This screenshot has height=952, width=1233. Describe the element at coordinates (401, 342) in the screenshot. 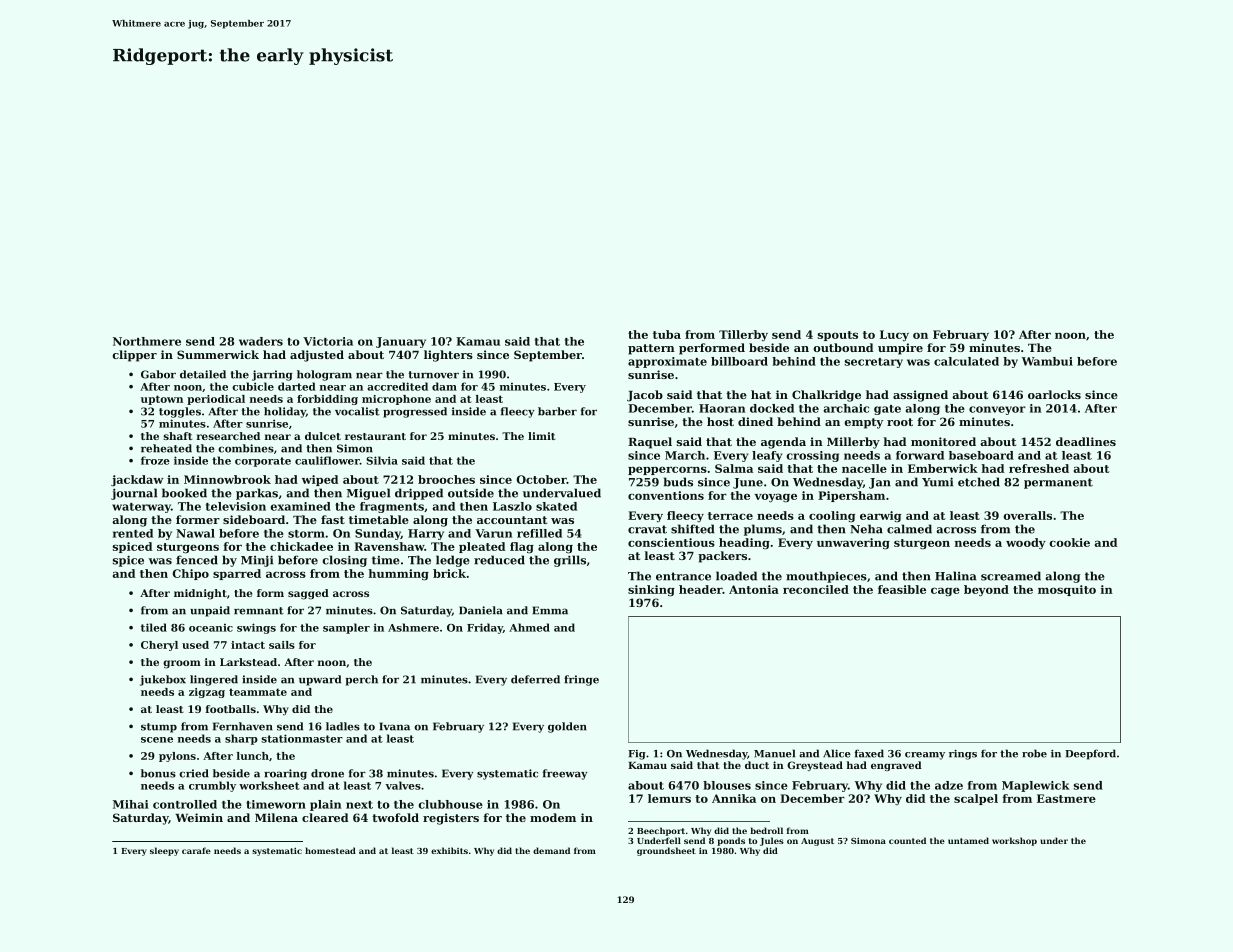

I see `January` at that location.
